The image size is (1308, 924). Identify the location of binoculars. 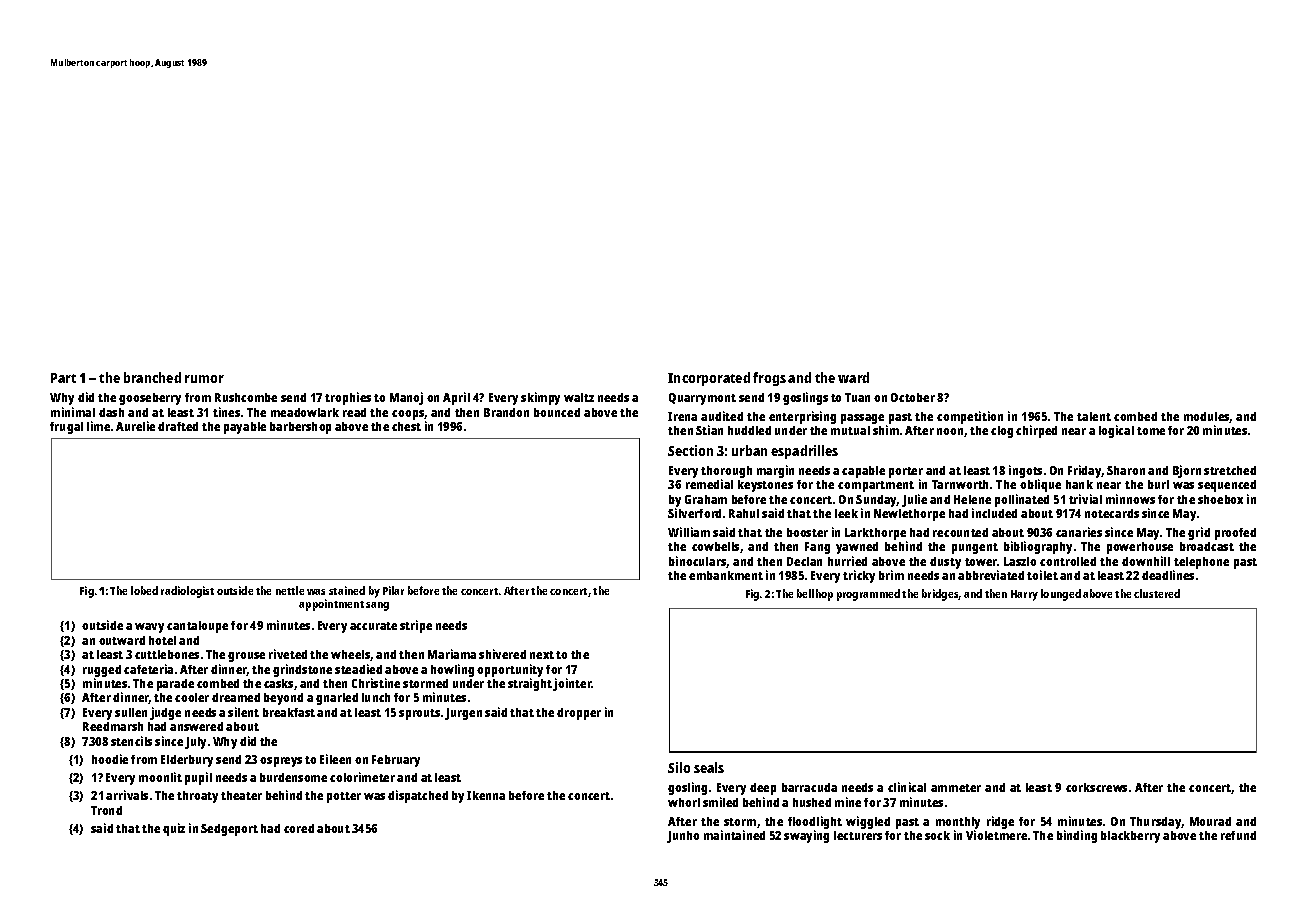
(697, 561).
